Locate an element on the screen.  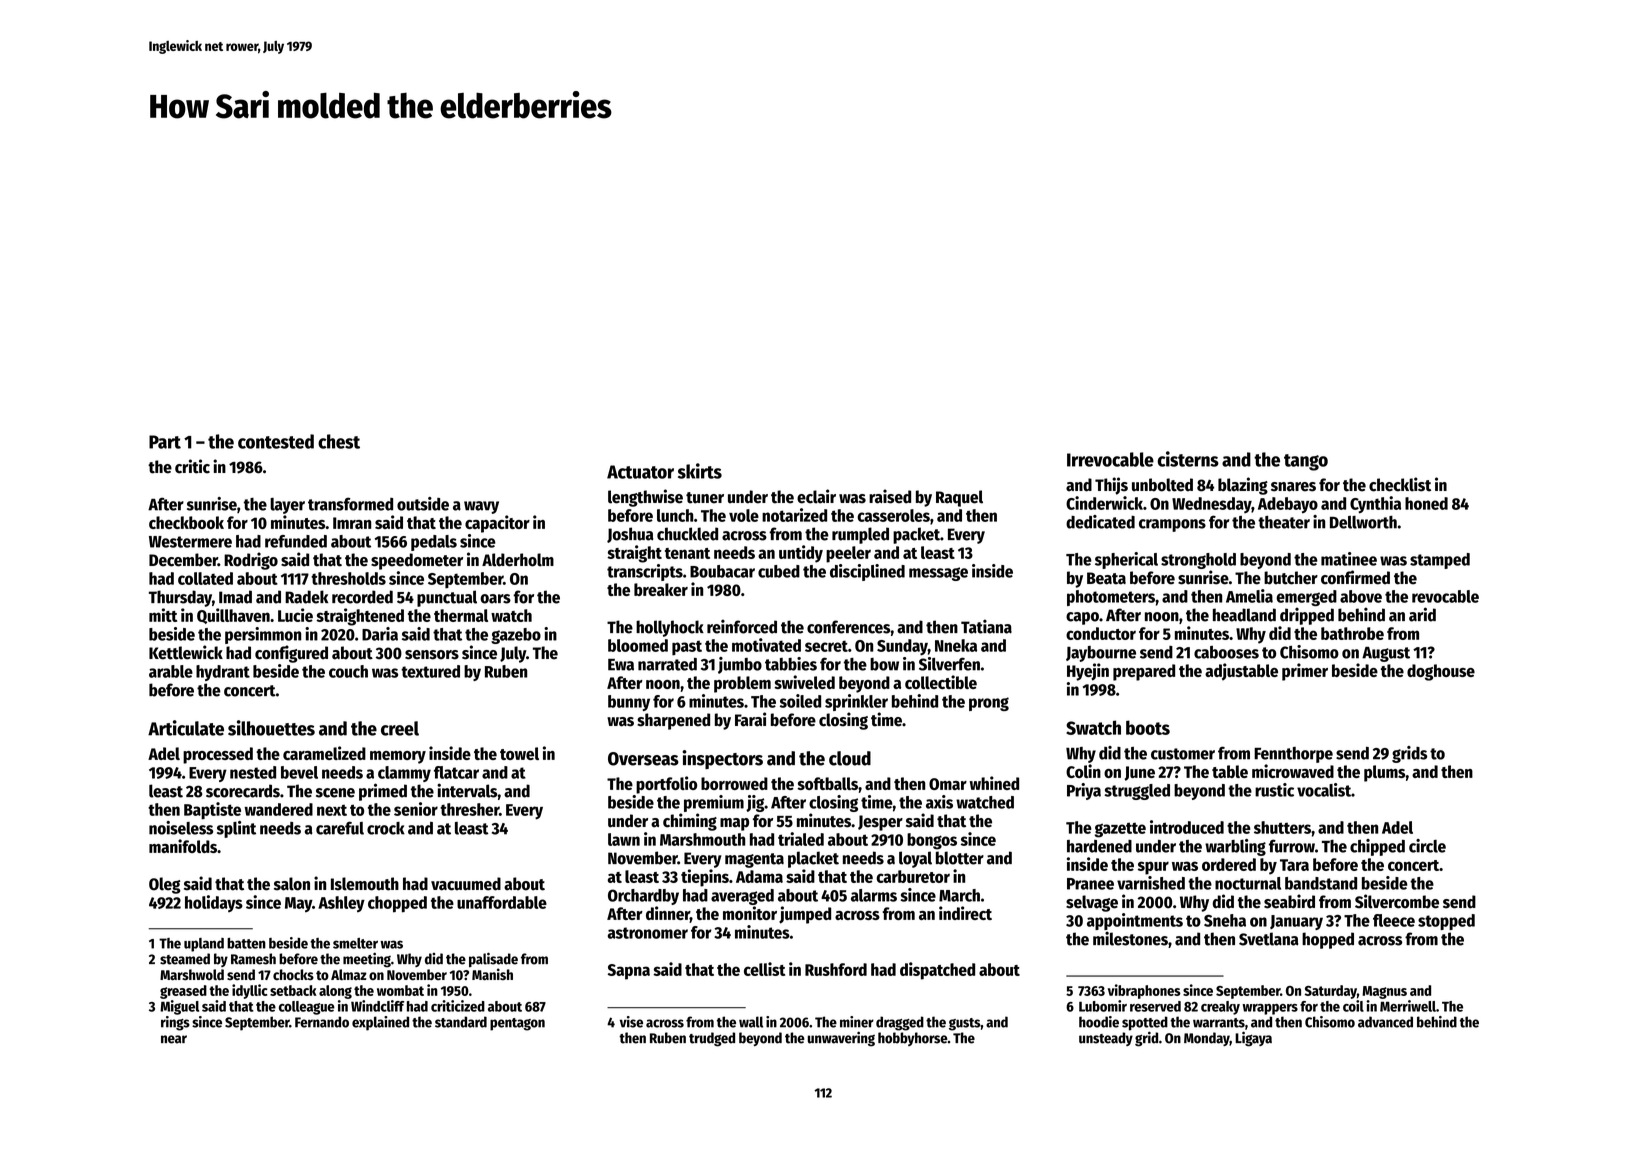
shutters is located at coordinates (1282, 827).
